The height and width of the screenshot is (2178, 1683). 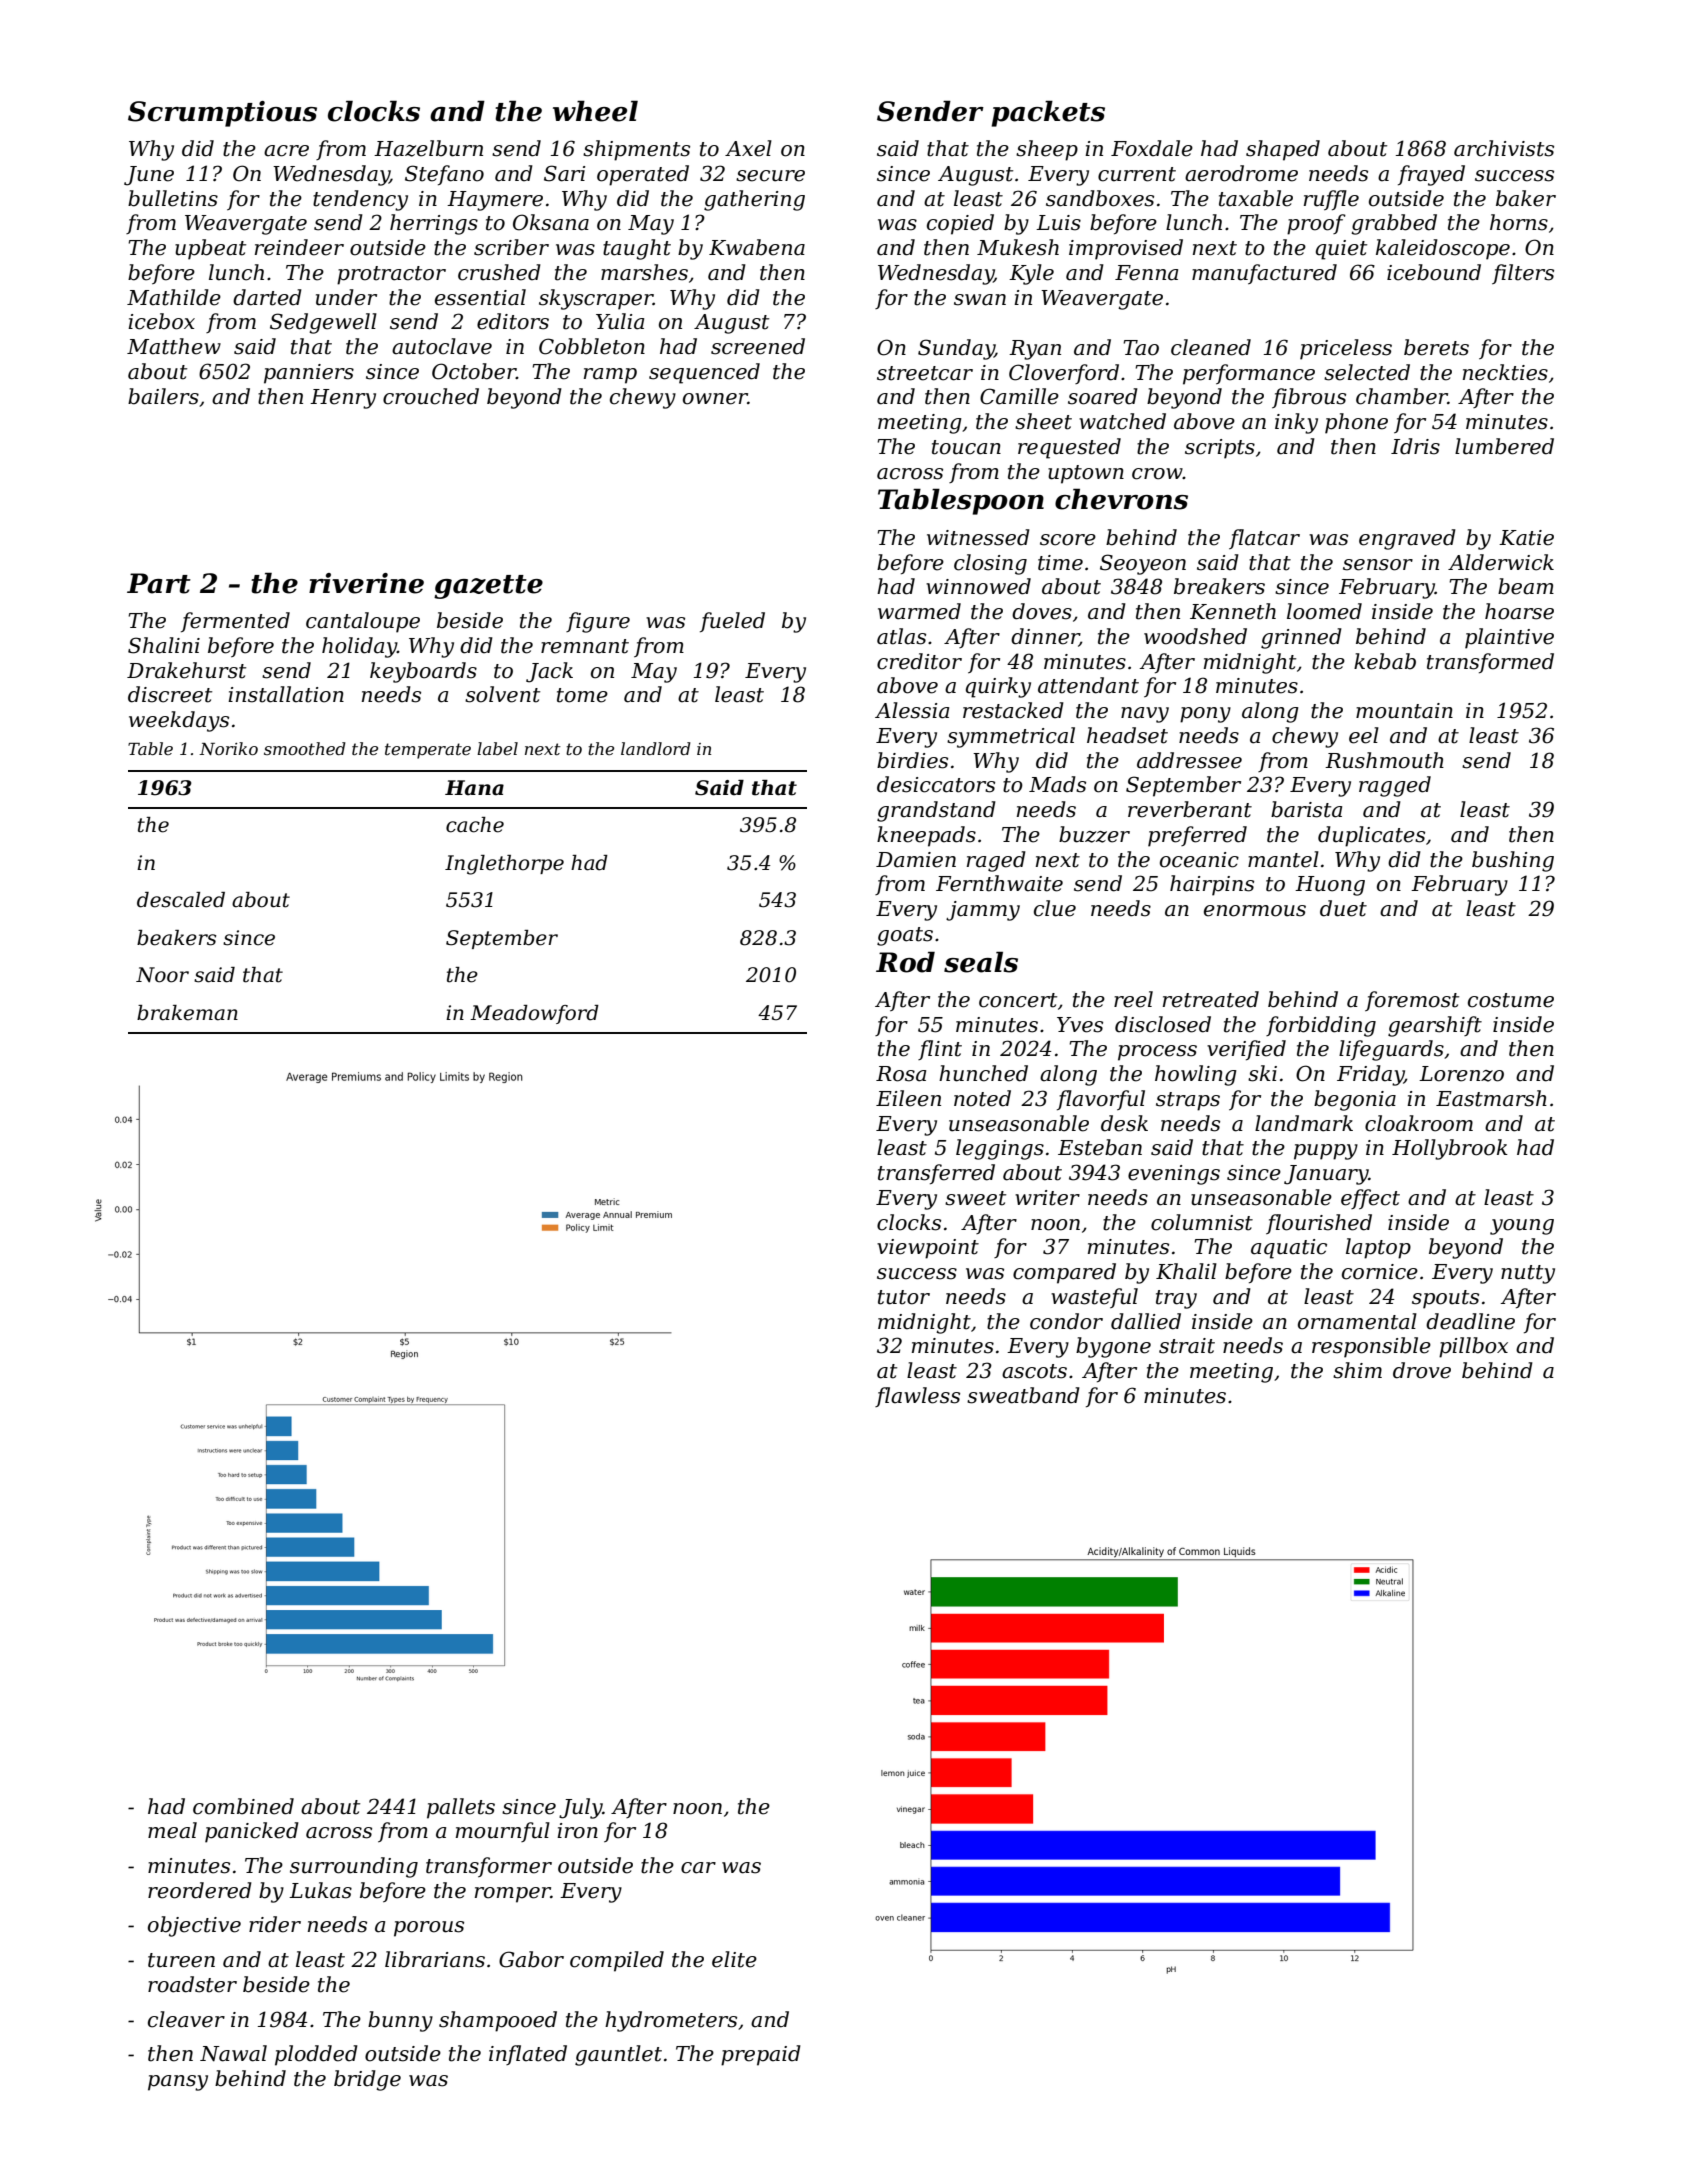 What do you see at coordinates (917, 1397) in the screenshot?
I see `flawless` at bounding box center [917, 1397].
